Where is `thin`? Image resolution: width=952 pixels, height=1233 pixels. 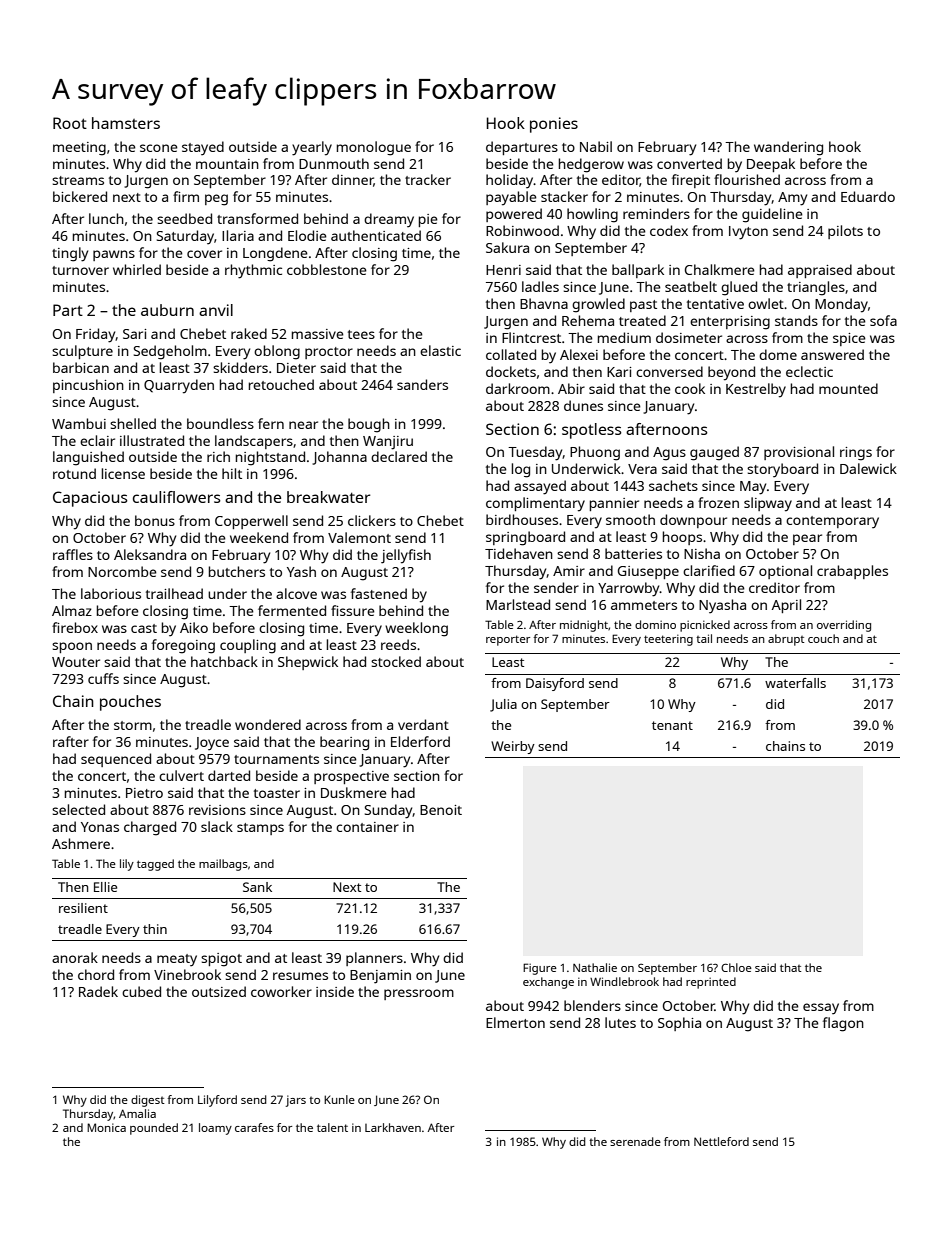 thin is located at coordinates (155, 929).
